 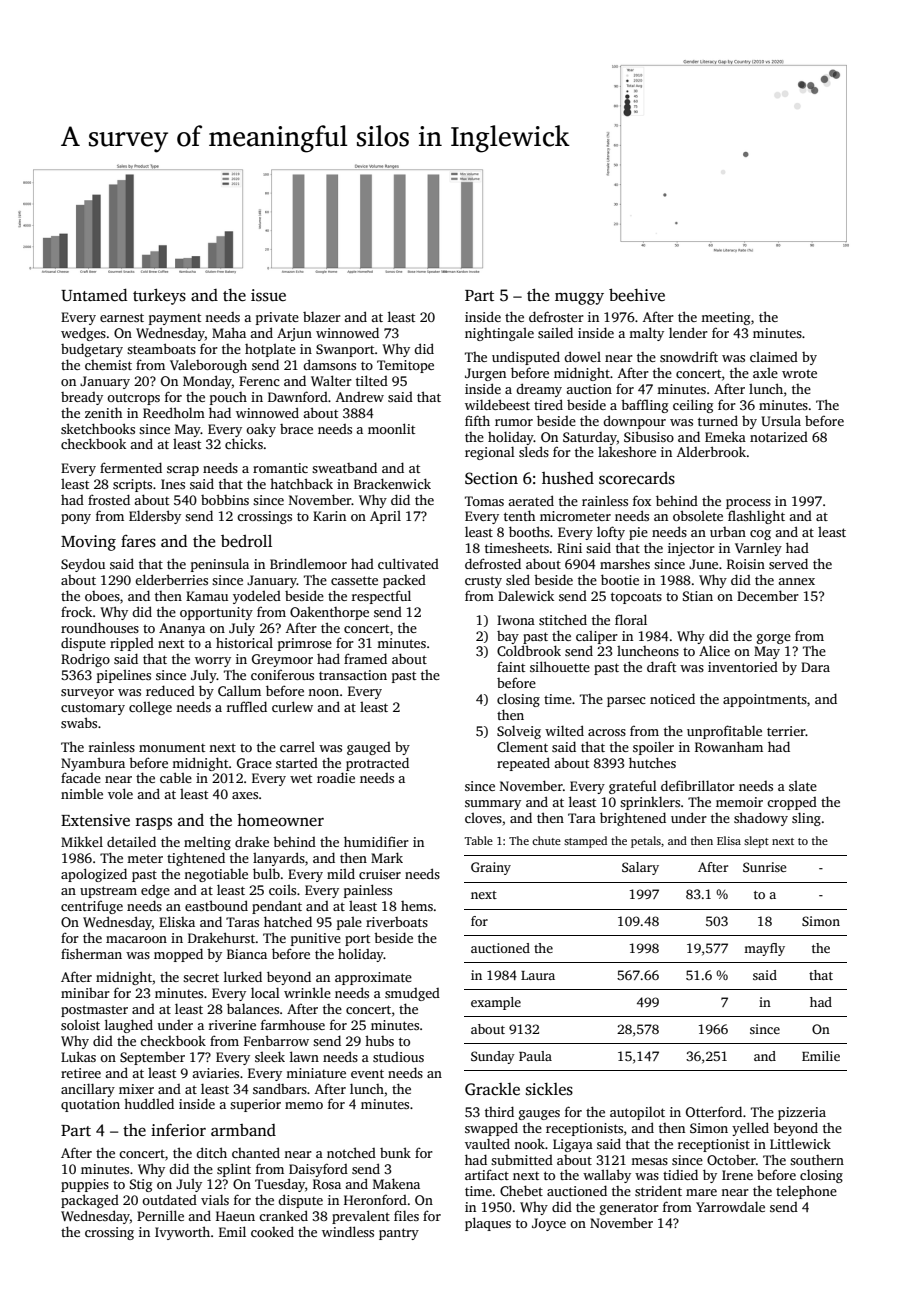 I want to click on peninsula, so click(x=220, y=565).
